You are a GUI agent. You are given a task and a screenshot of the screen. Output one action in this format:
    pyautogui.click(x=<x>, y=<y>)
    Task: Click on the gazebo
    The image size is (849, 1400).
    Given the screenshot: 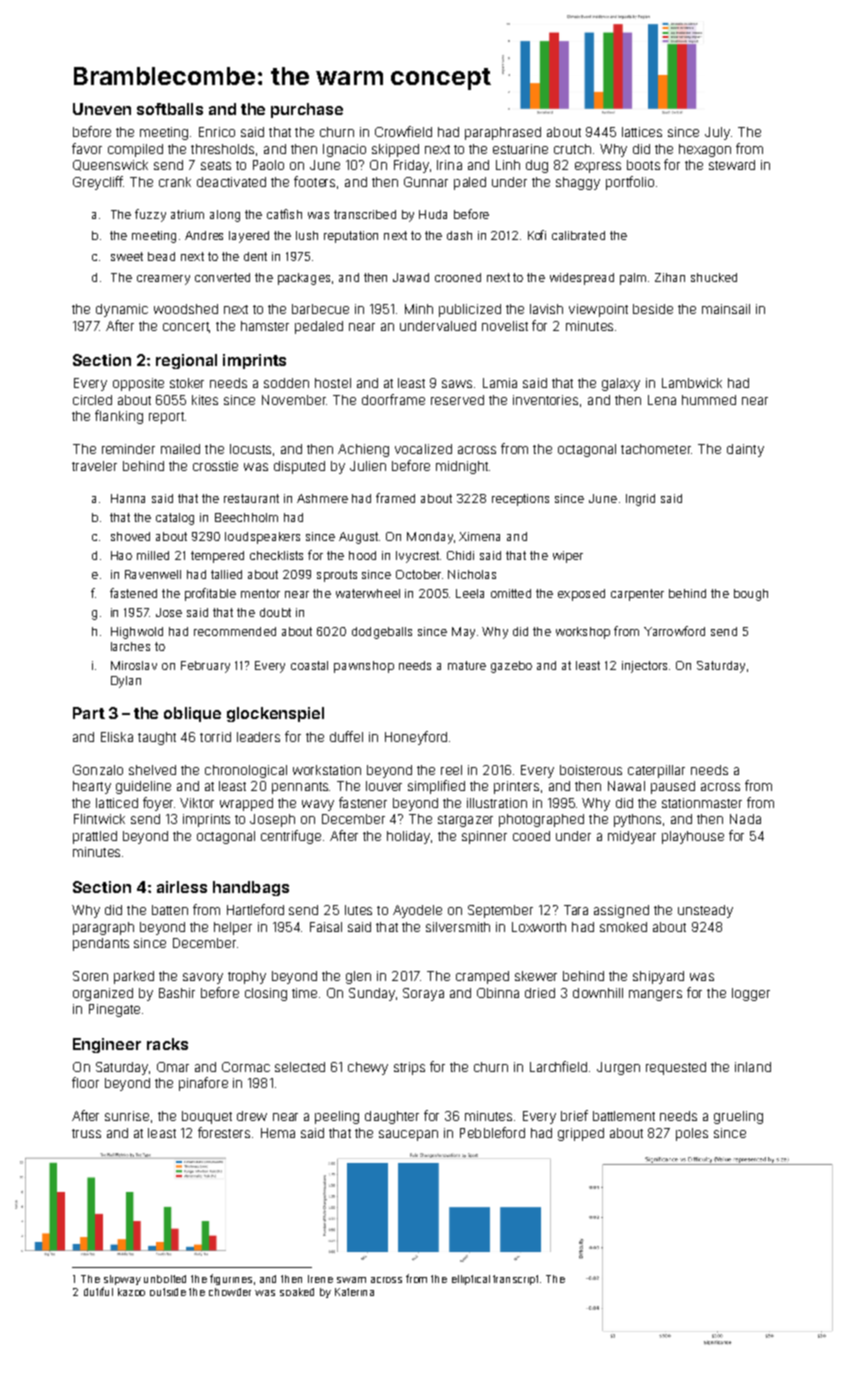 What is the action you would take?
    pyautogui.click(x=511, y=667)
